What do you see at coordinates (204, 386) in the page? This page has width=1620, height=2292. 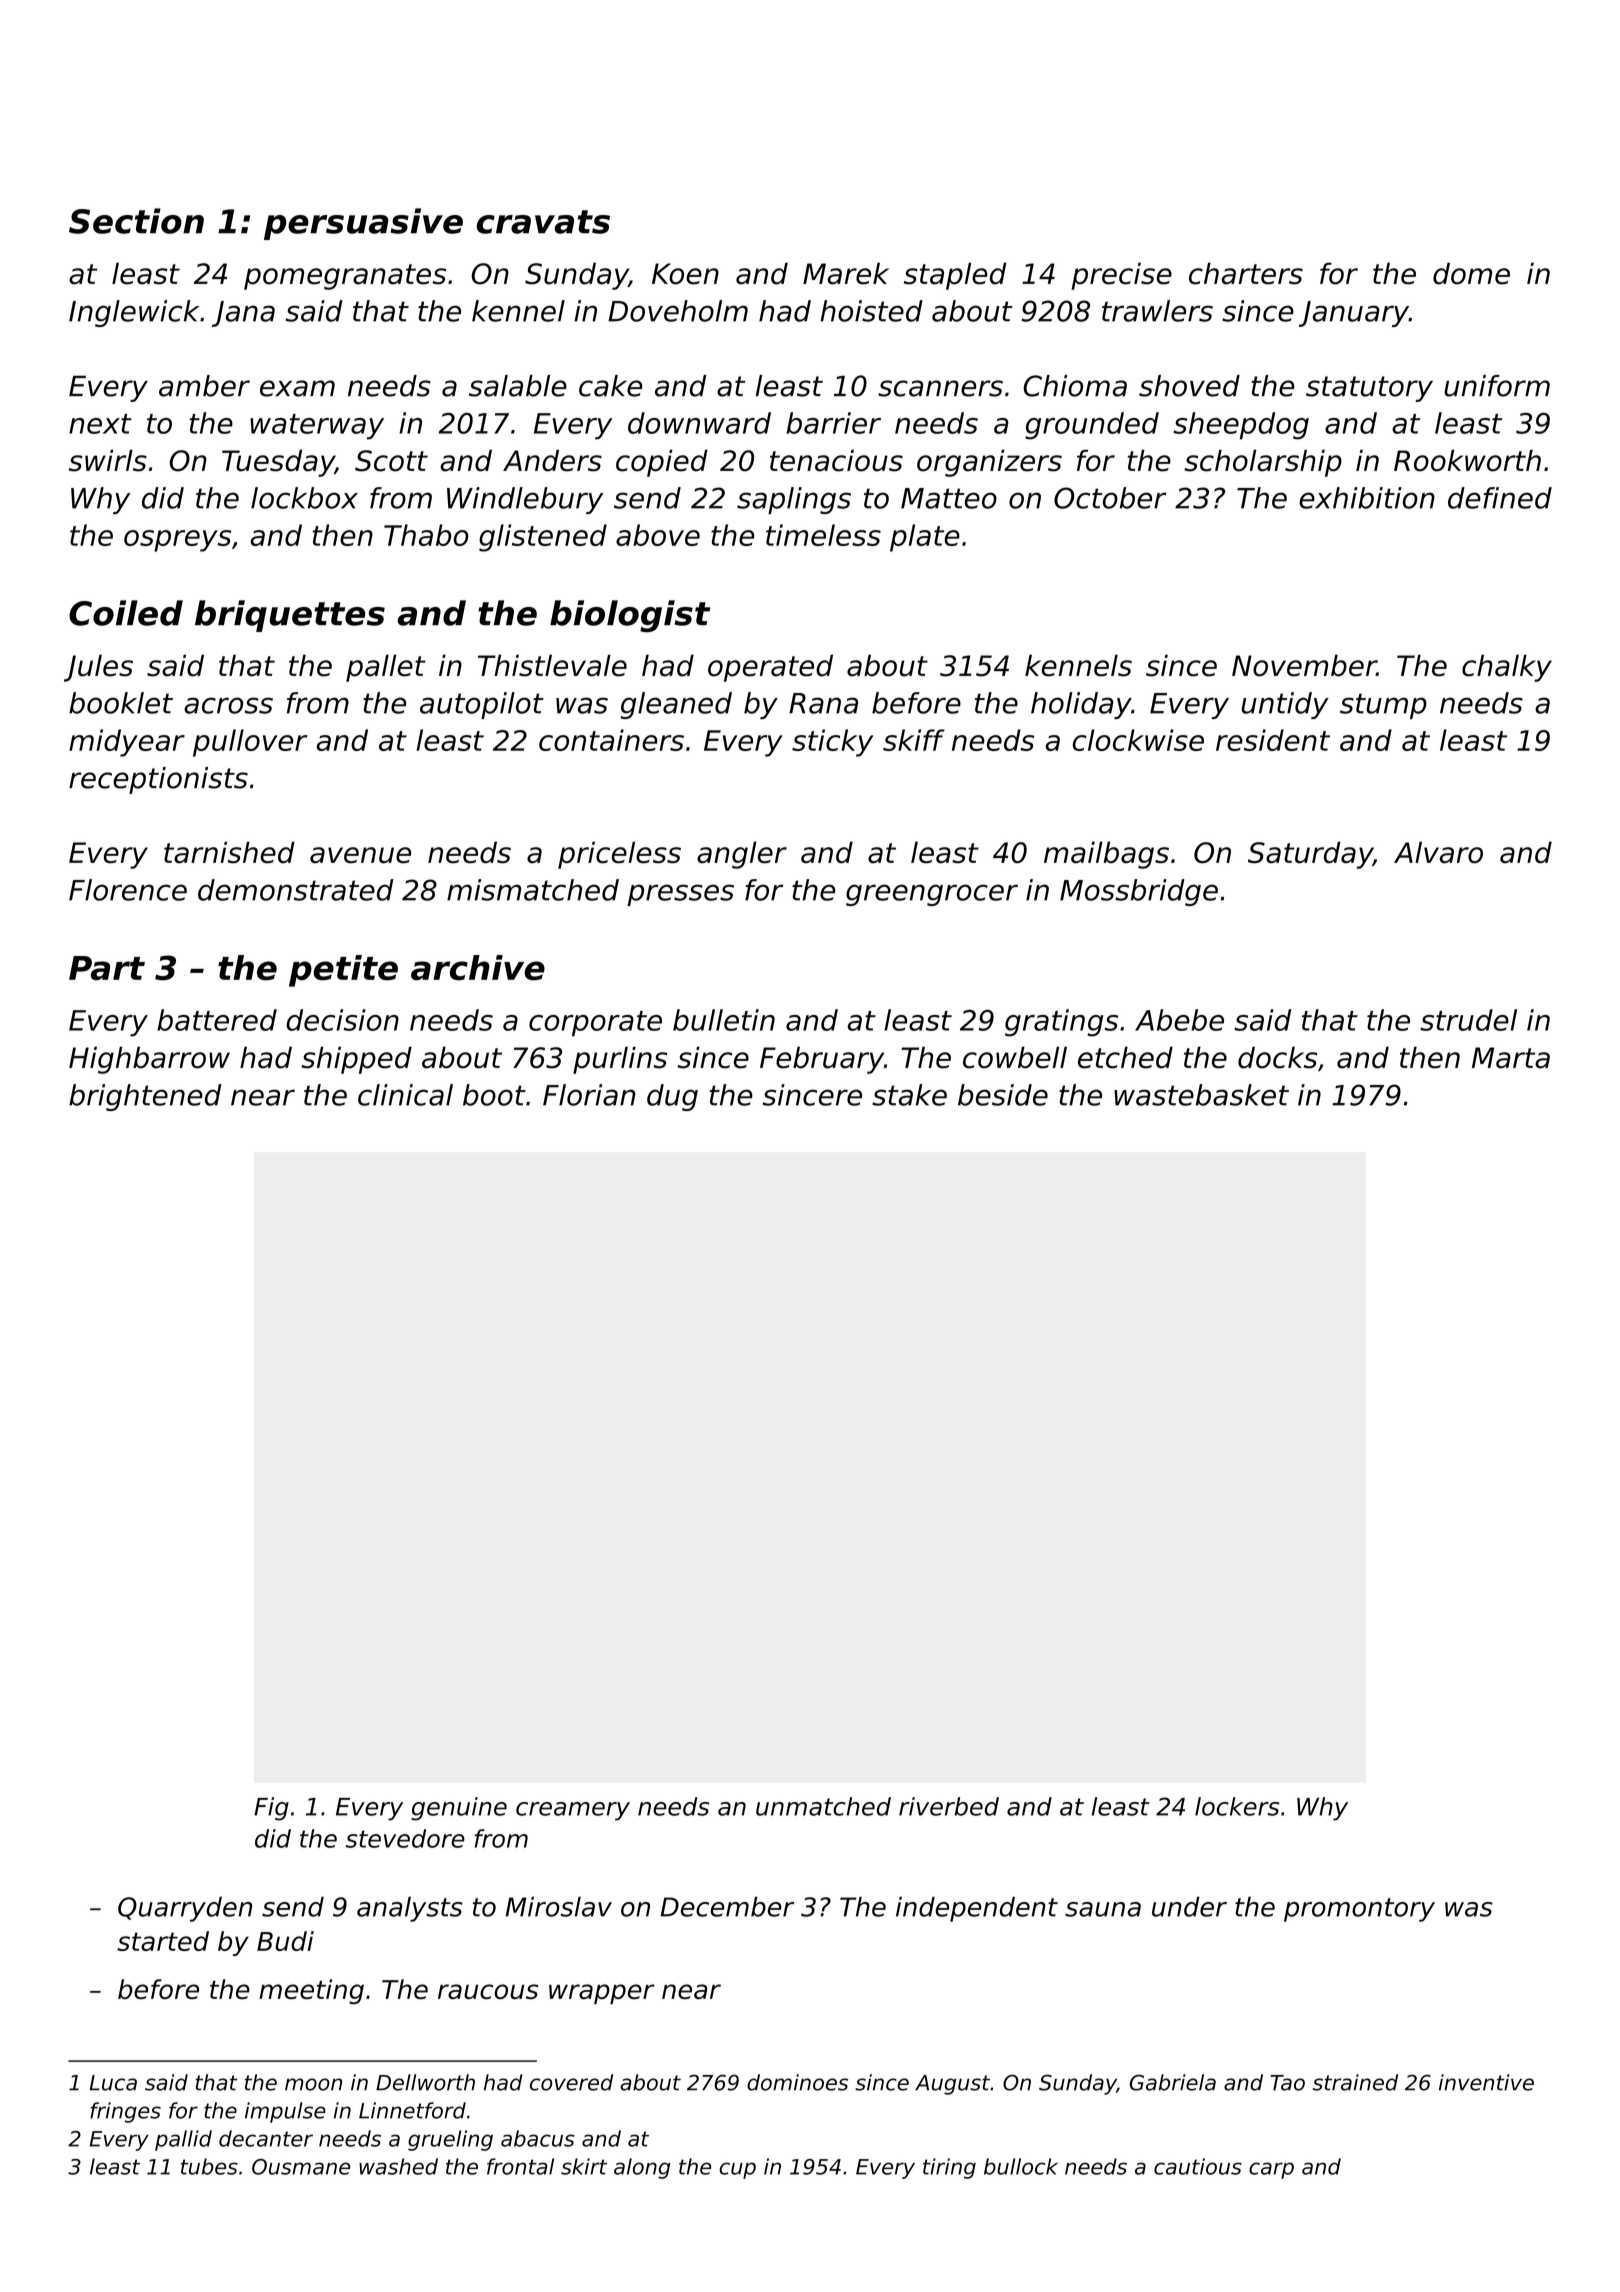 I see `amber` at bounding box center [204, 386].
